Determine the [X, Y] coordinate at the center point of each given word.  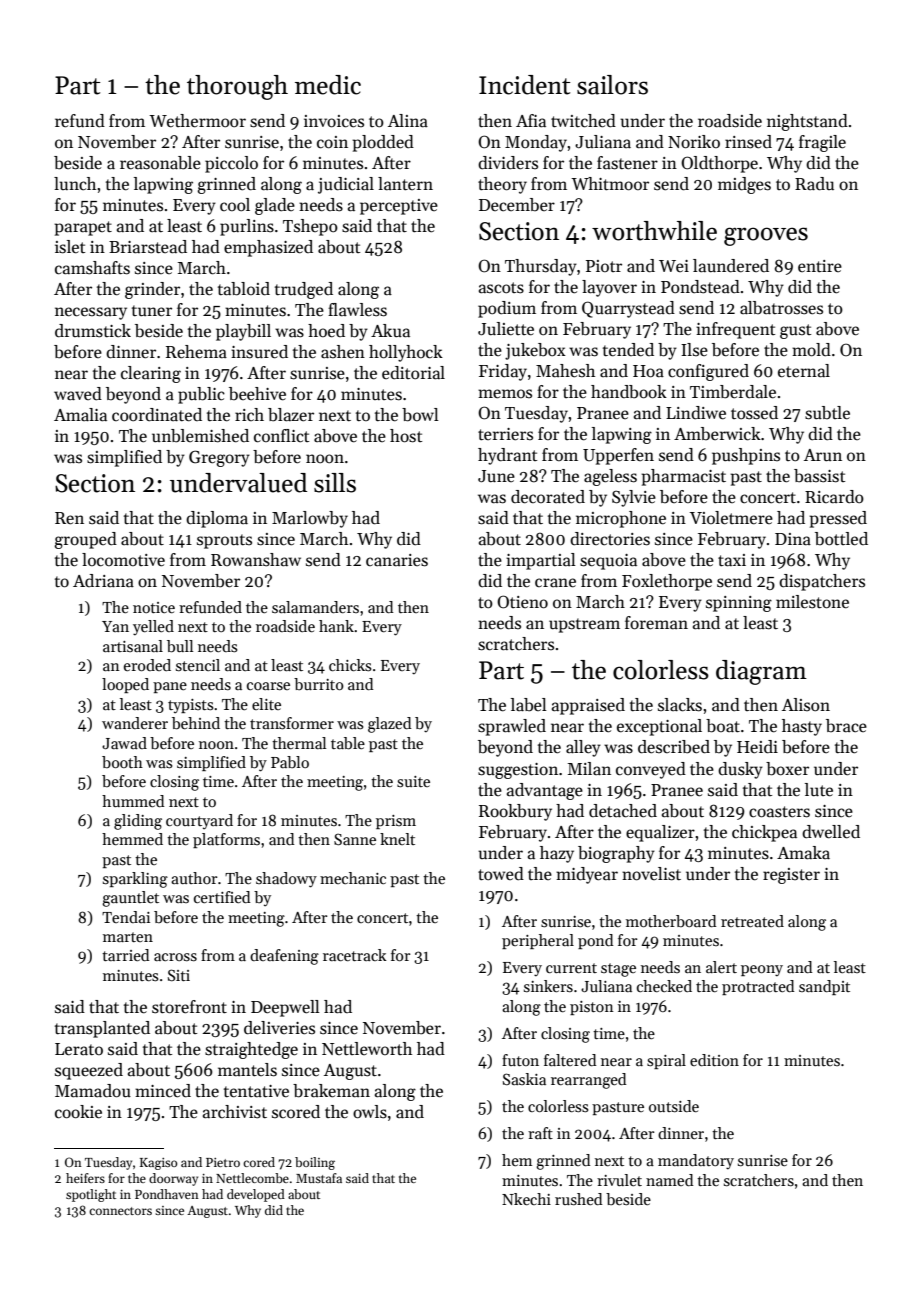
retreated [752, 921]
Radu [814, 184]
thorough [237, 87]
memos [505, 394]
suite [413, 782]
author [194, 878]
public [201, 395]
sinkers [548, 986]
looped [125, 685]
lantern [405, 184]
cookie [78, 1112]
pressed [838, 519]
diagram [761, 672]
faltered [570, 1060]
